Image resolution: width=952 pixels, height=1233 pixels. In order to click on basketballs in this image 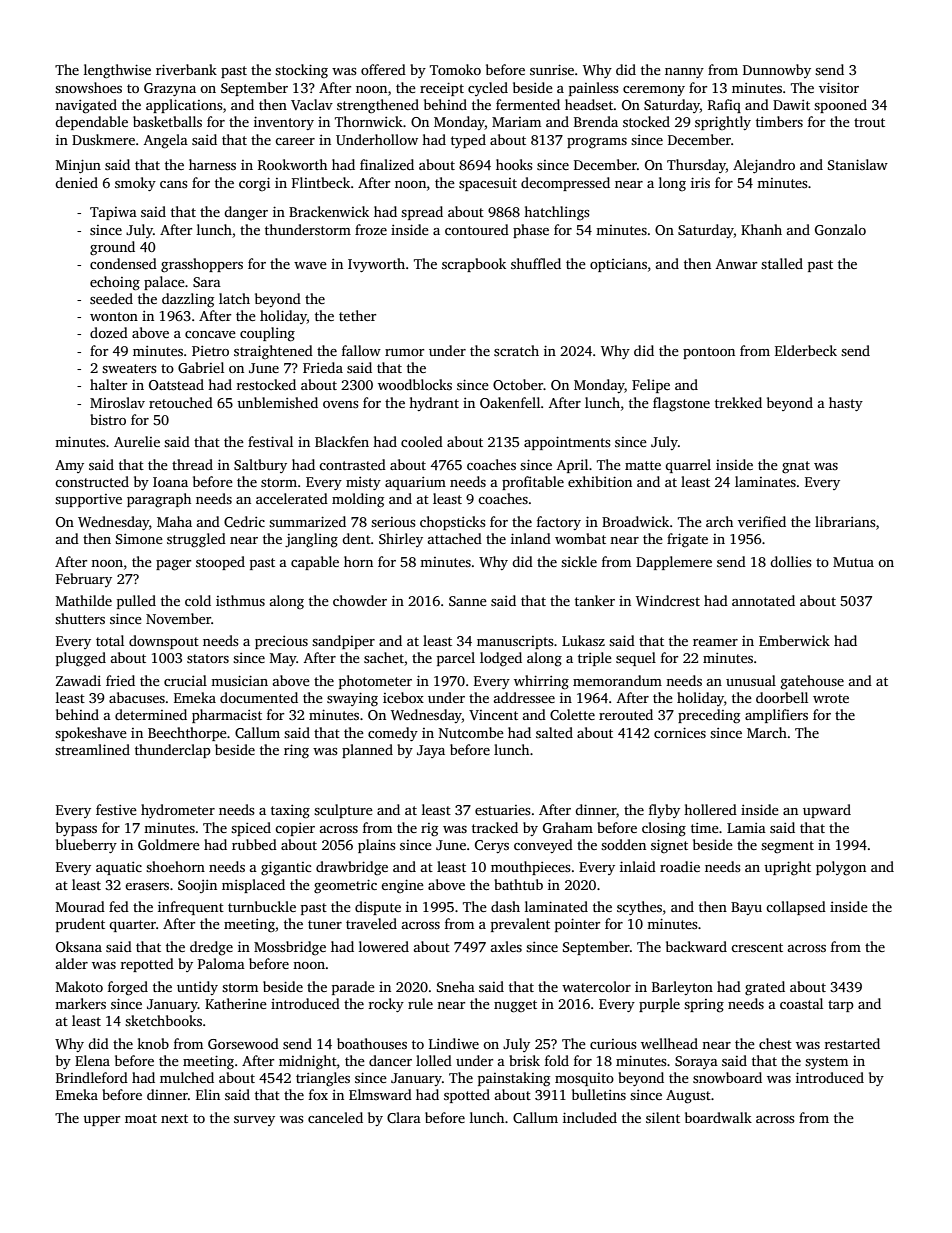, I will do `click(167, 121)`.
